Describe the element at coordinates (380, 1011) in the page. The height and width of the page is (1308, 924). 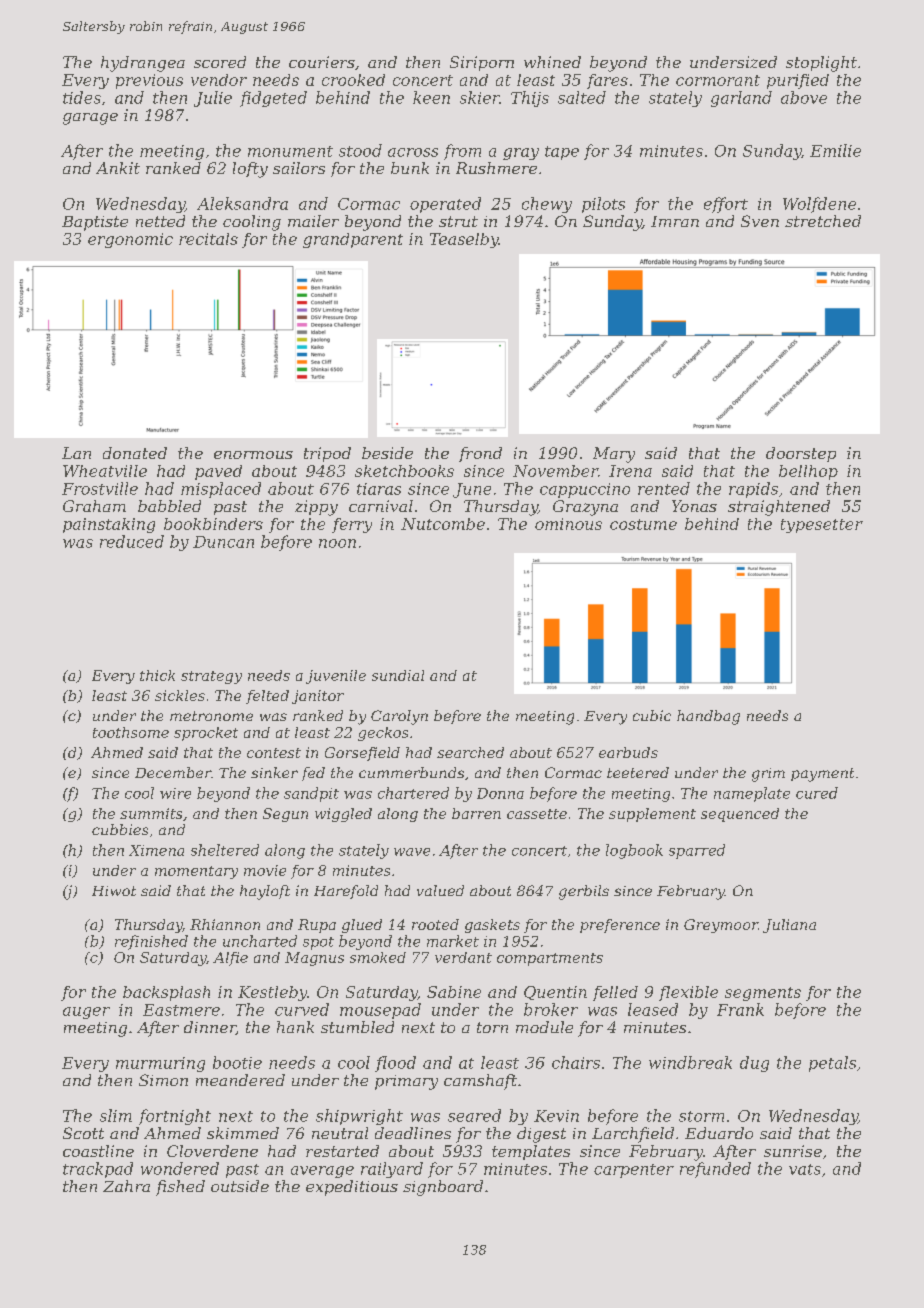
I see `mousepad` at that location.
